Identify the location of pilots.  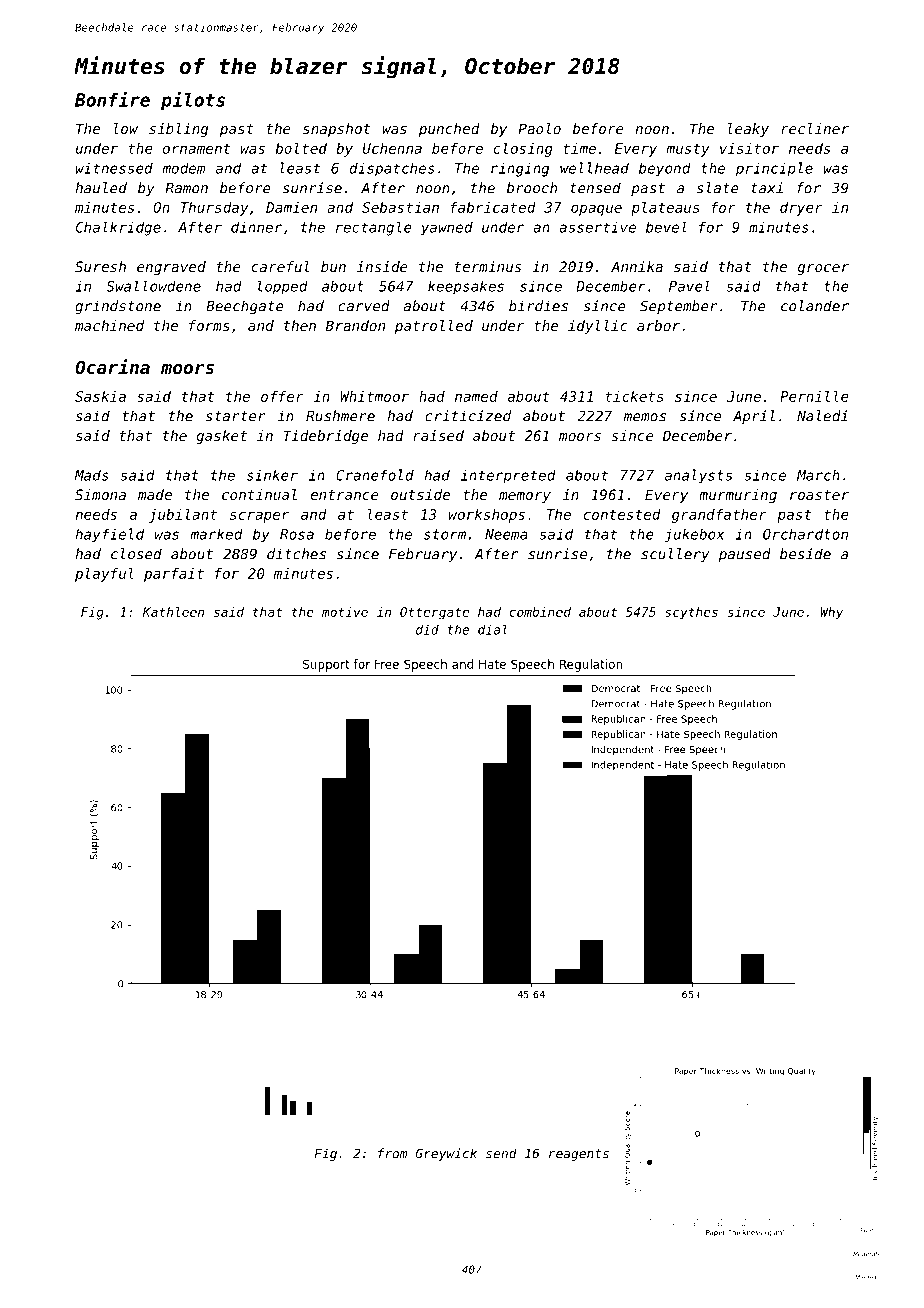
(193, 101).
